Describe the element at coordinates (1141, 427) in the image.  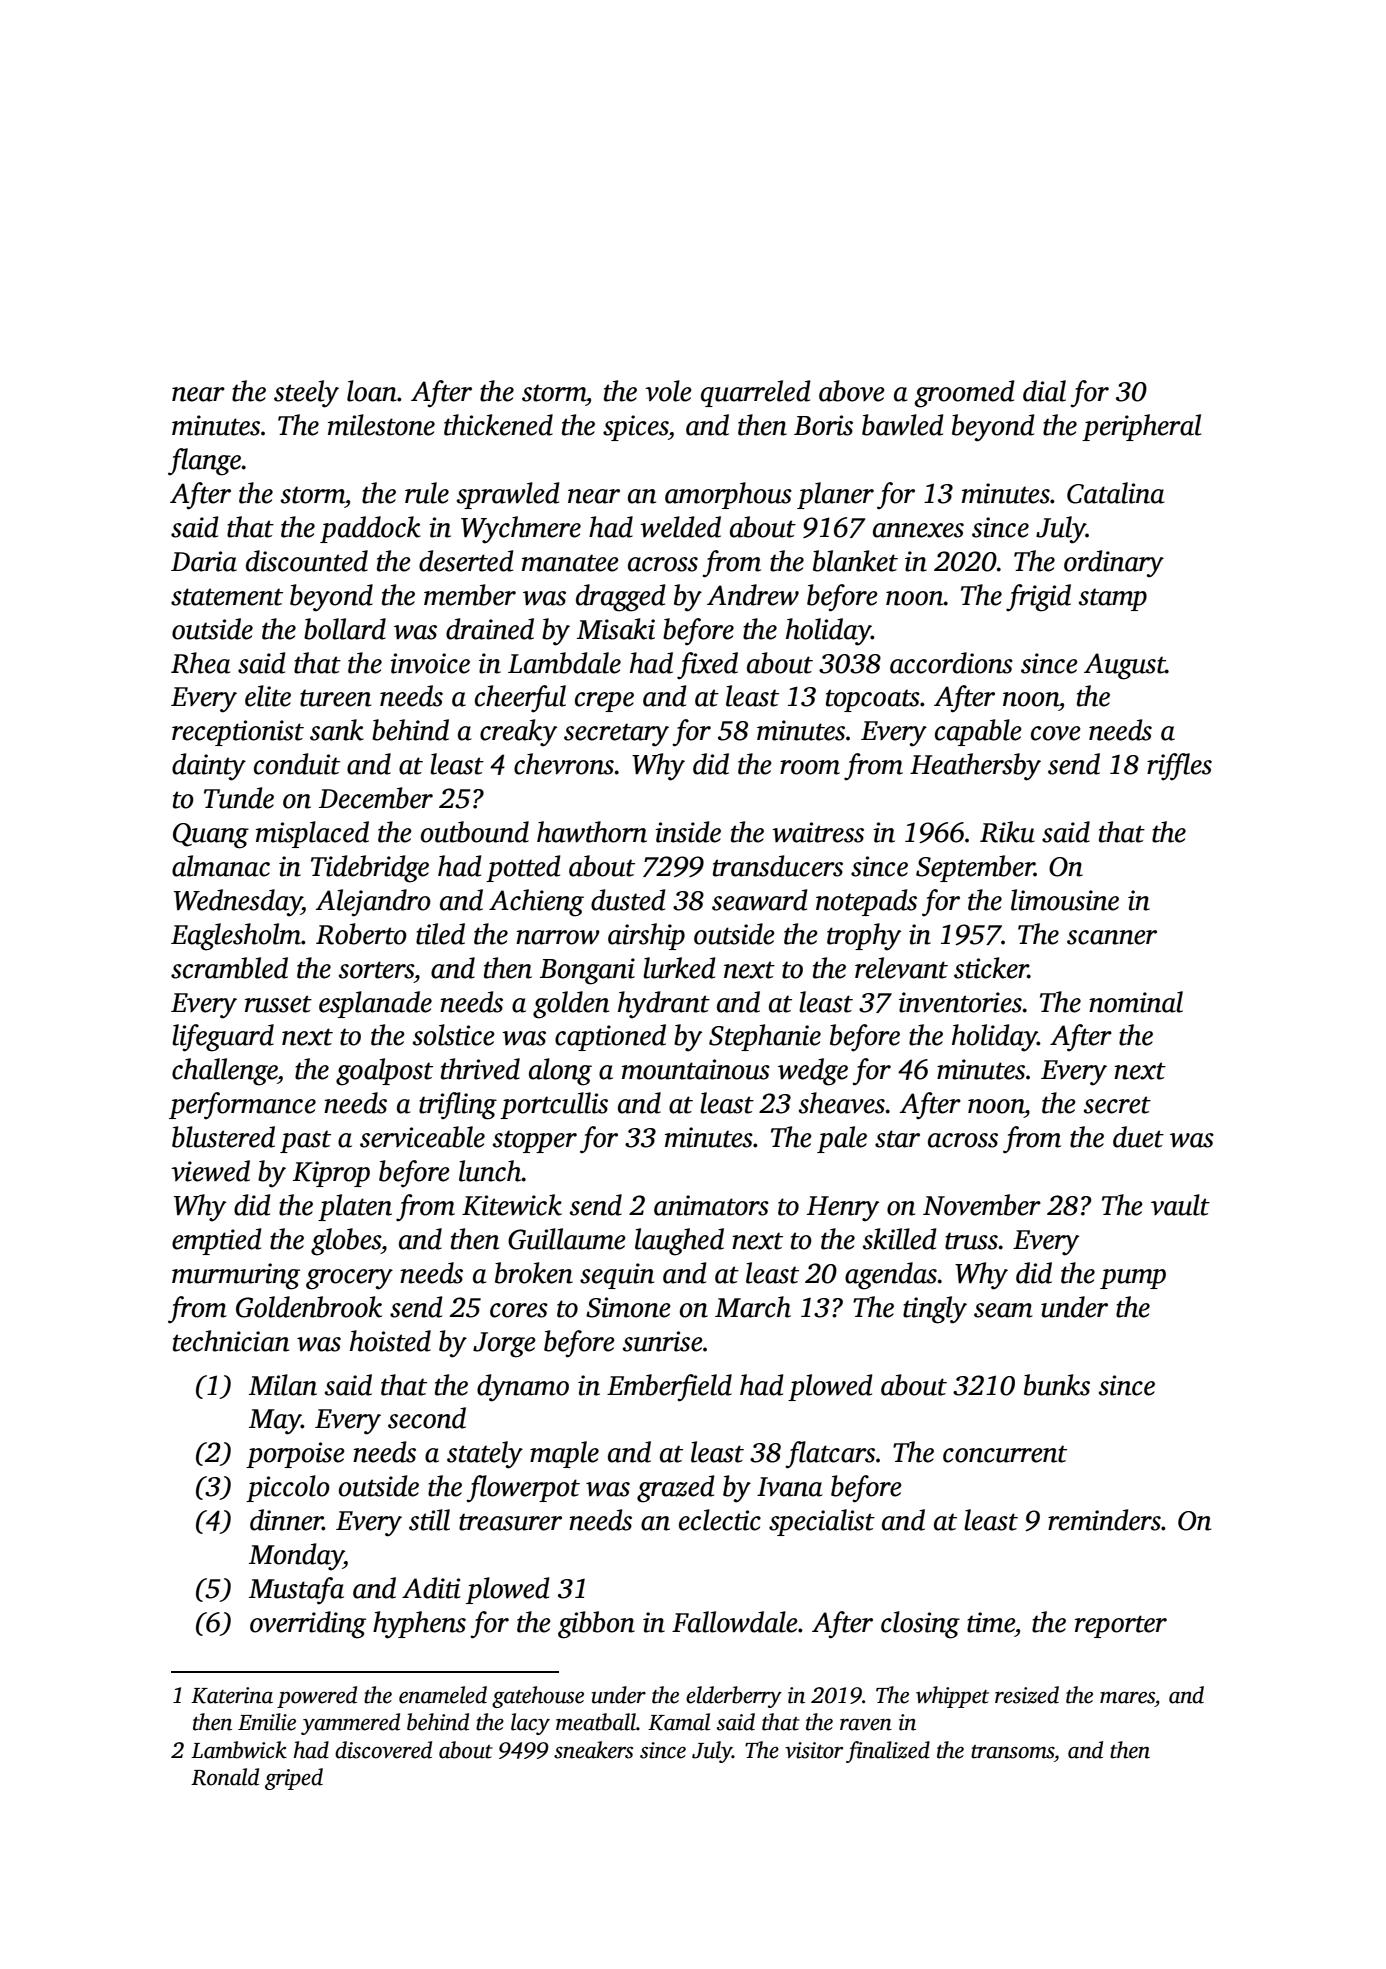
I see `peripheral` at that location.
